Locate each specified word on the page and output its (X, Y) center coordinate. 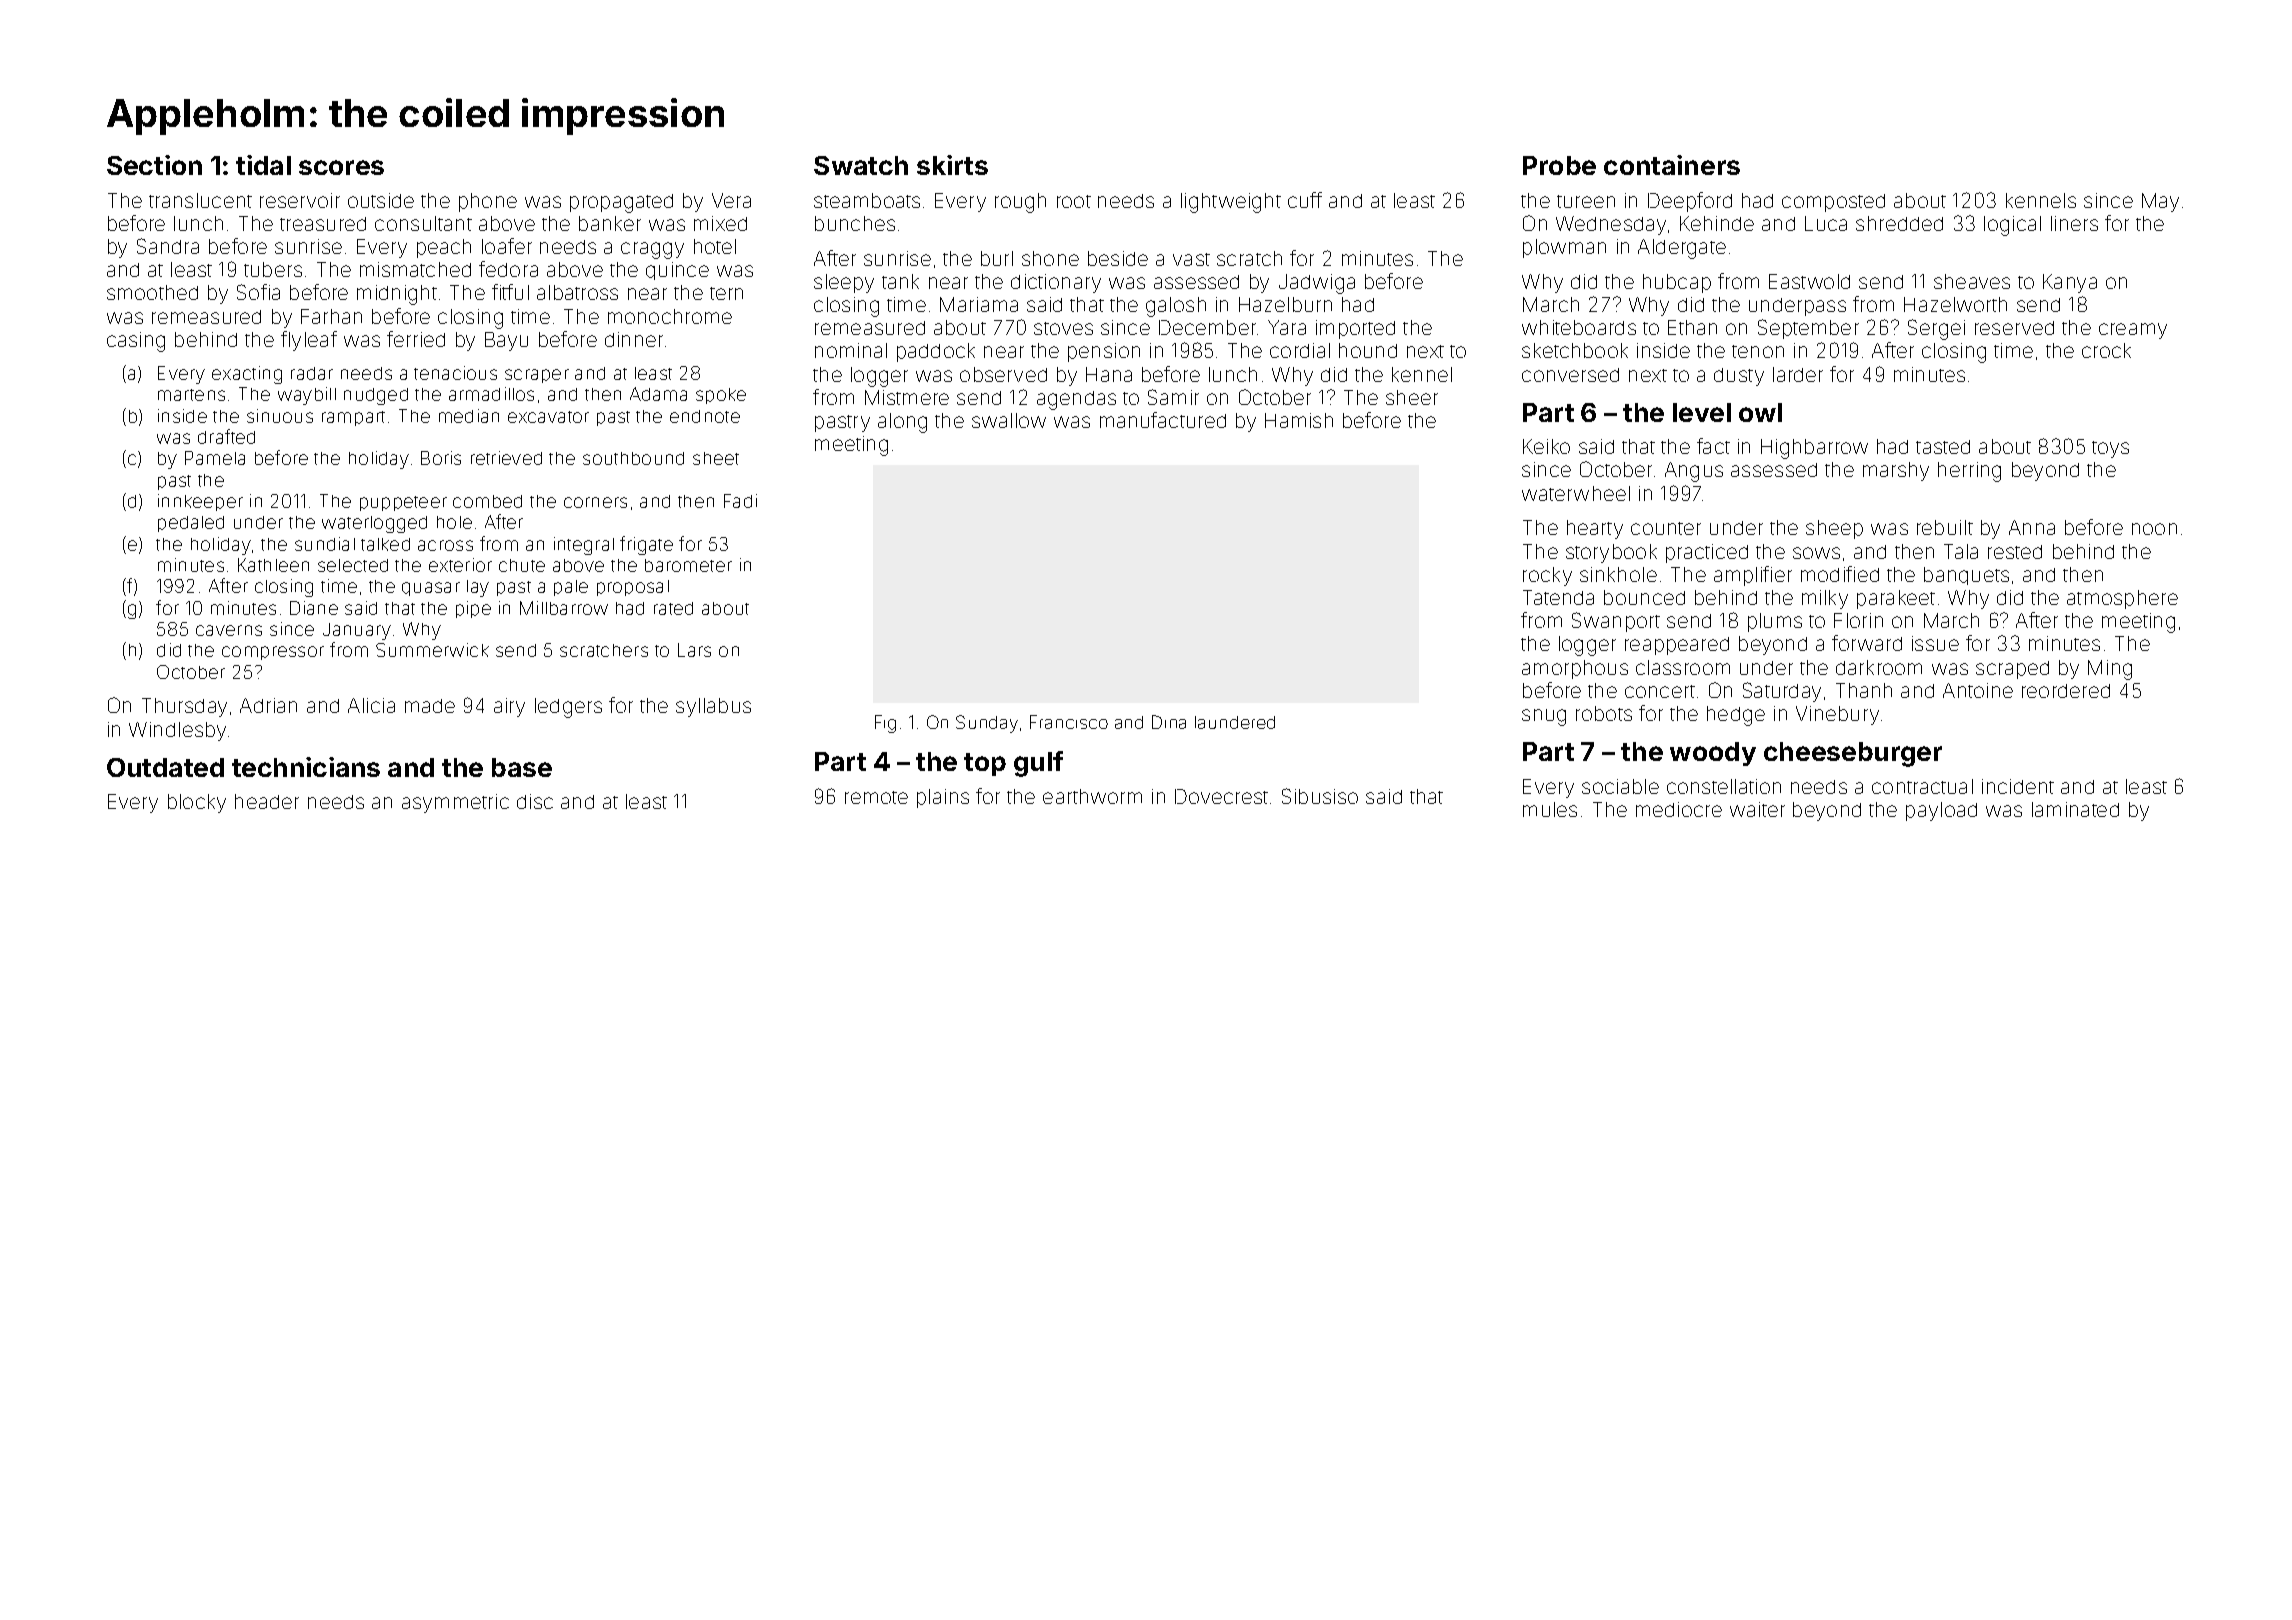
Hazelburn (1285, 304)
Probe (1559, 165)
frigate (646, 545)
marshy (1896, 471)
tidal (263, 165)
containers (1672, 165)
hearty (1595, 529)
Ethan (1692, 327)
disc (535, 801)
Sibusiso (1320, 796)
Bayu (506, 341)
